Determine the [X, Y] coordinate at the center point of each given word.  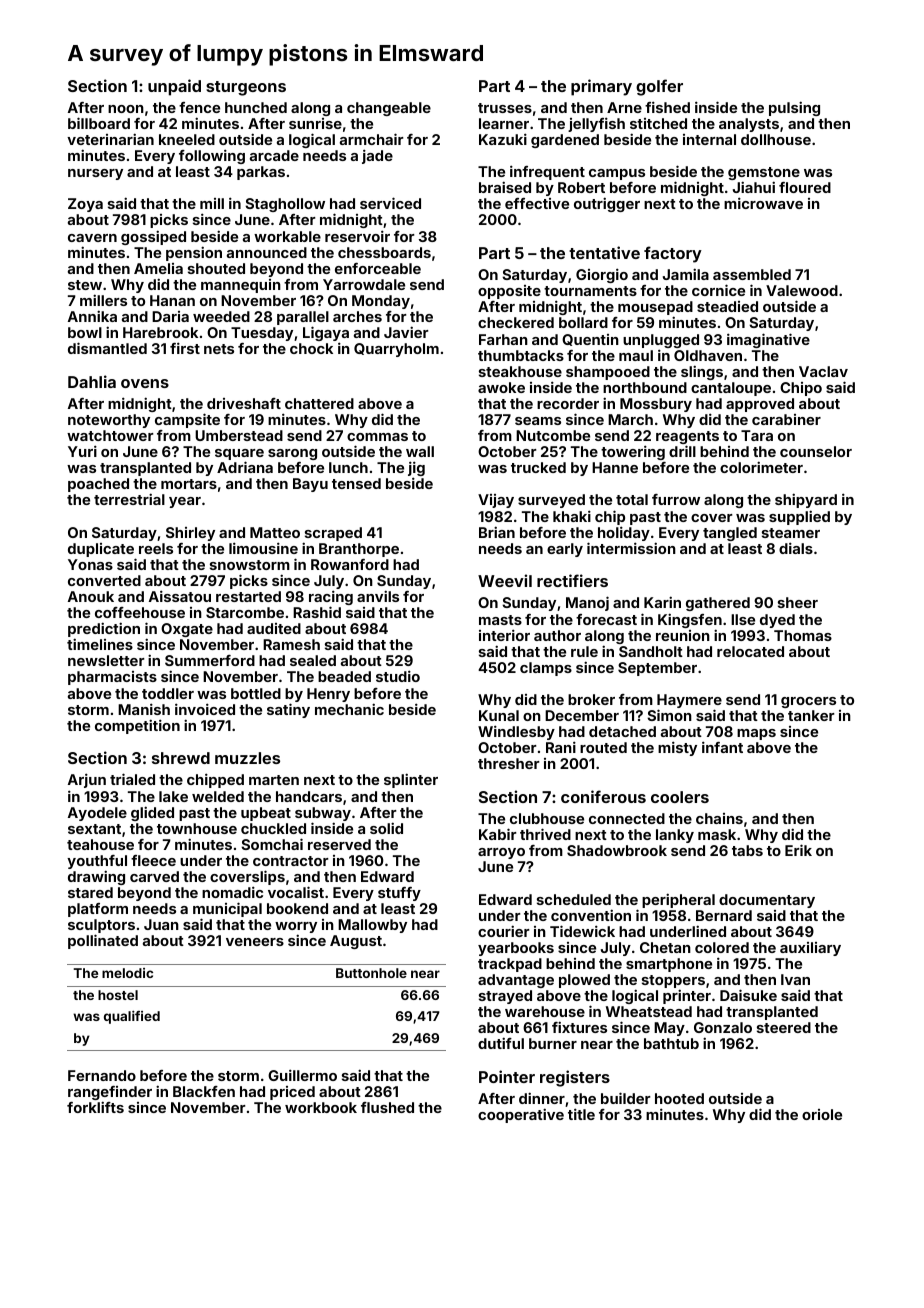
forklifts [95, 1107]
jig [416, 469]
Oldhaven [708, 355]
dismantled [107, 348]
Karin [662, 602]
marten [274, 780]
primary [601, 87]
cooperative [521, 1115]
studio [398, 676]
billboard [99, 123]
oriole [822, 1114]
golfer [659, 87]
